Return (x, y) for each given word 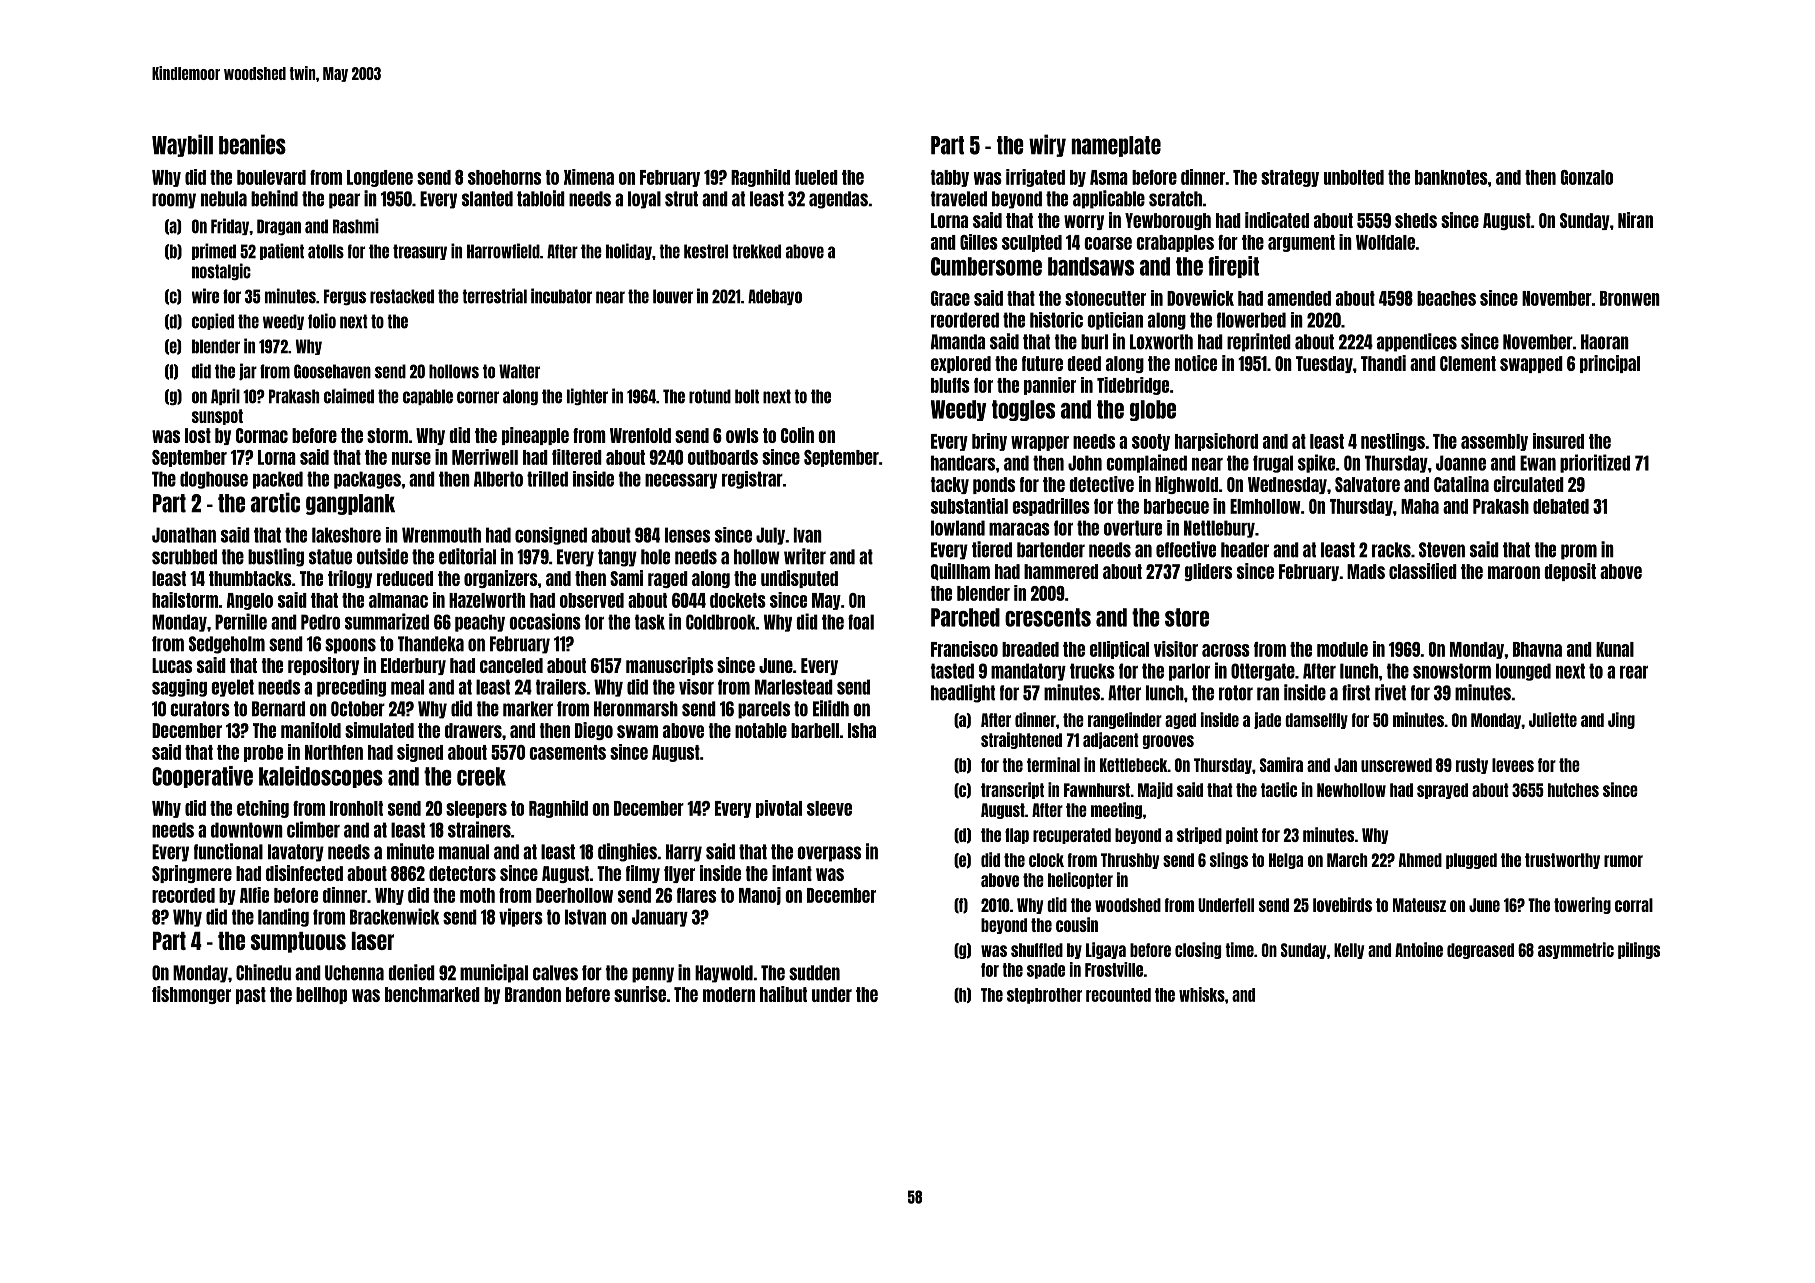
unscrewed (1396, 765)
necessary (681, 481)
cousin (1077, 924)
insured (1558, 441)
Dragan (279, 227)
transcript (1012, 790)
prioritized (1595, 463)
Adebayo (775, 297)
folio (322, 321)
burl (1094, 342)
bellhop (321, 995)
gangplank (350, 504)
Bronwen (1630, 298)
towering (1582, 905)
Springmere (192, 874)
